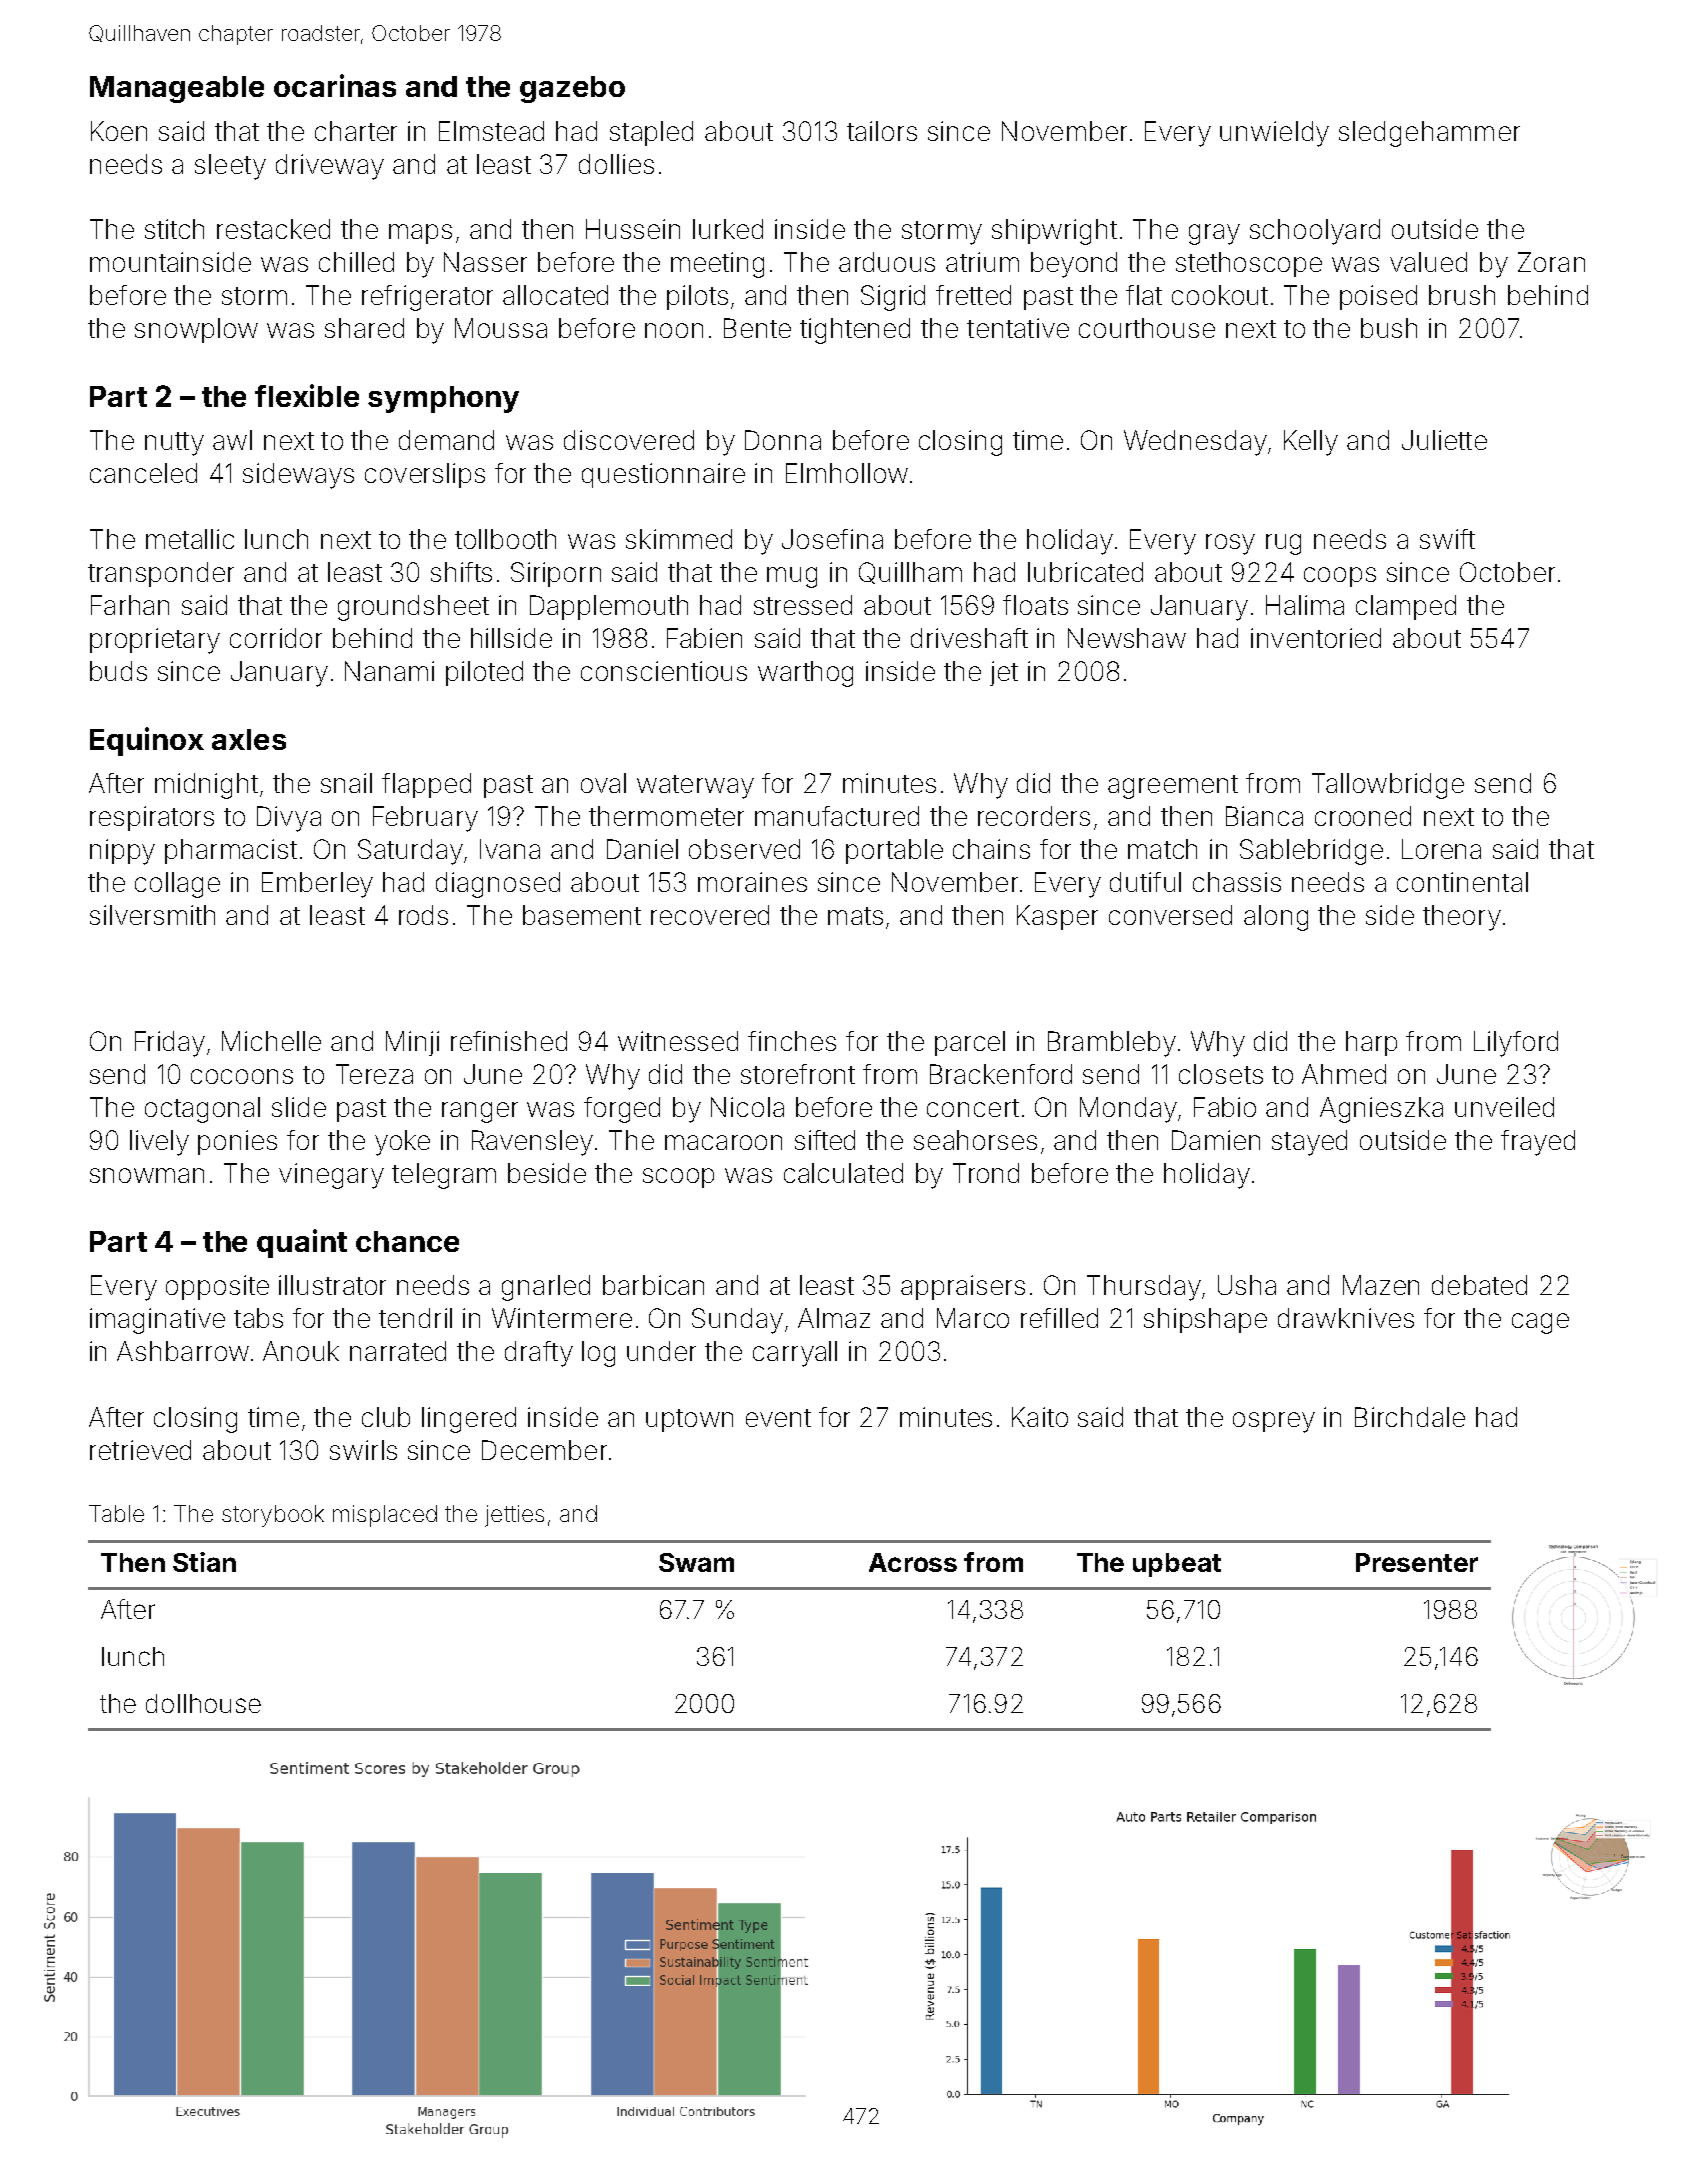 The image size is (1683, 2178). I want to click on snowman, so click(147, 1175).
